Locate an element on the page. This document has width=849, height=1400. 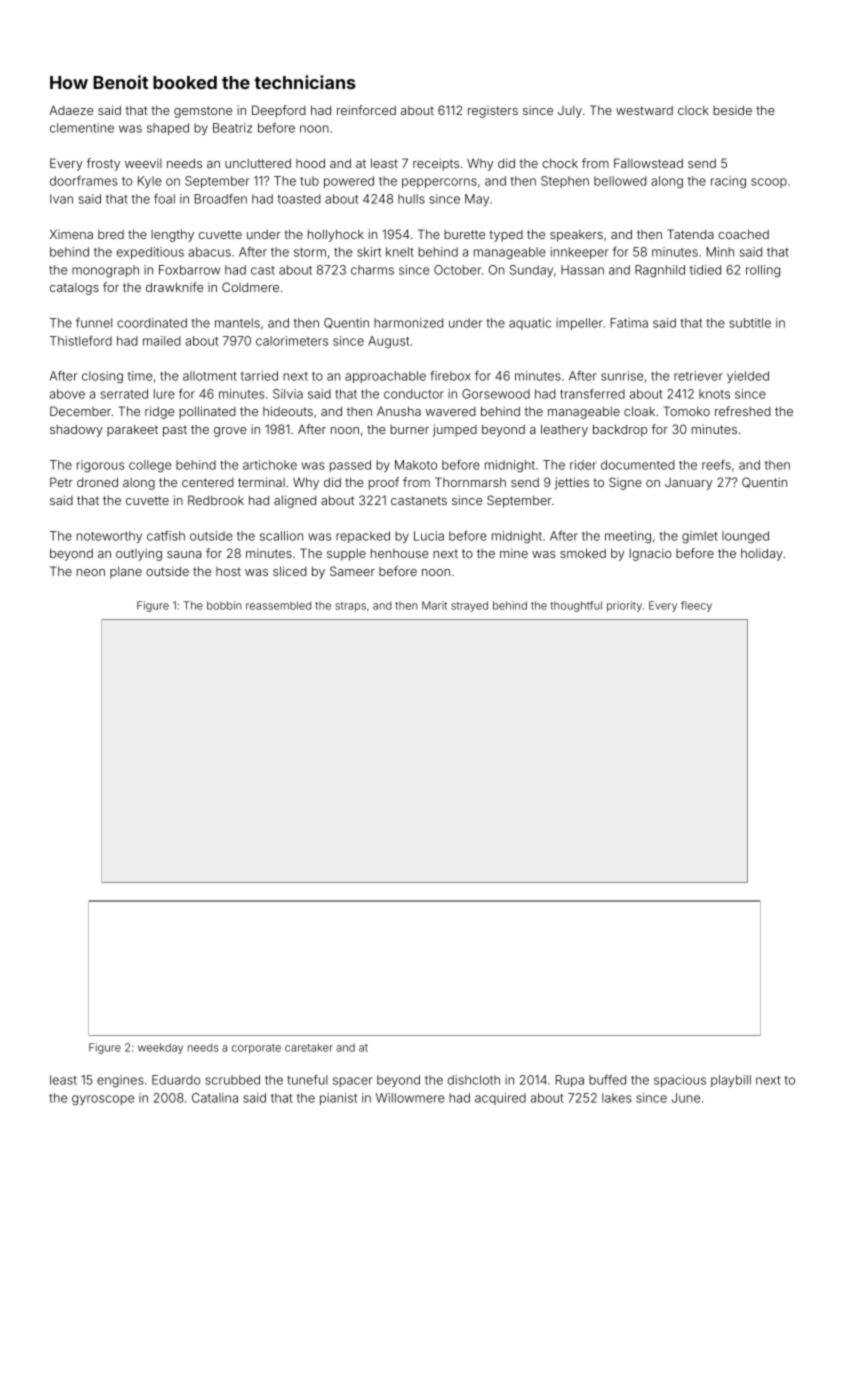
Deepford is located at coordinates (279, 111).
